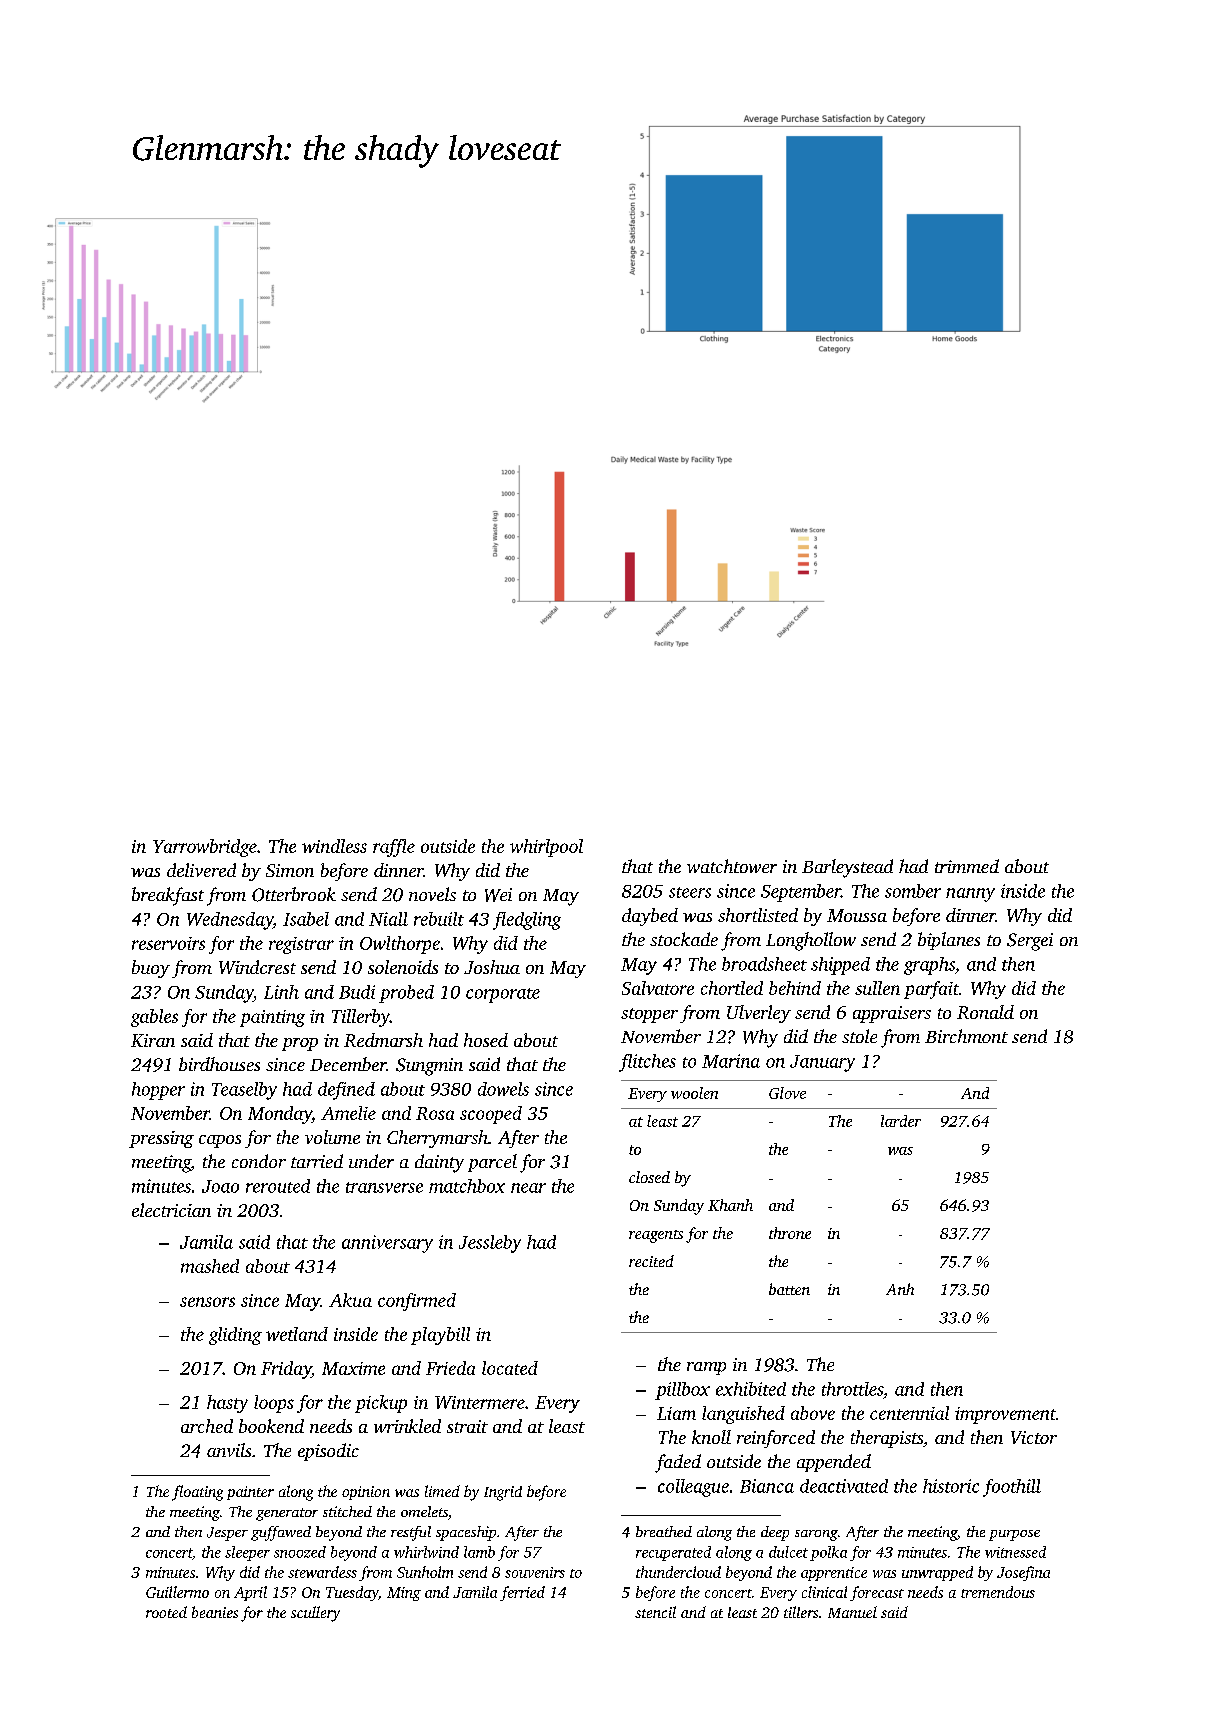  Describe the element at coordinates (656, 1236) in the document. I see `reagents` at that location.
